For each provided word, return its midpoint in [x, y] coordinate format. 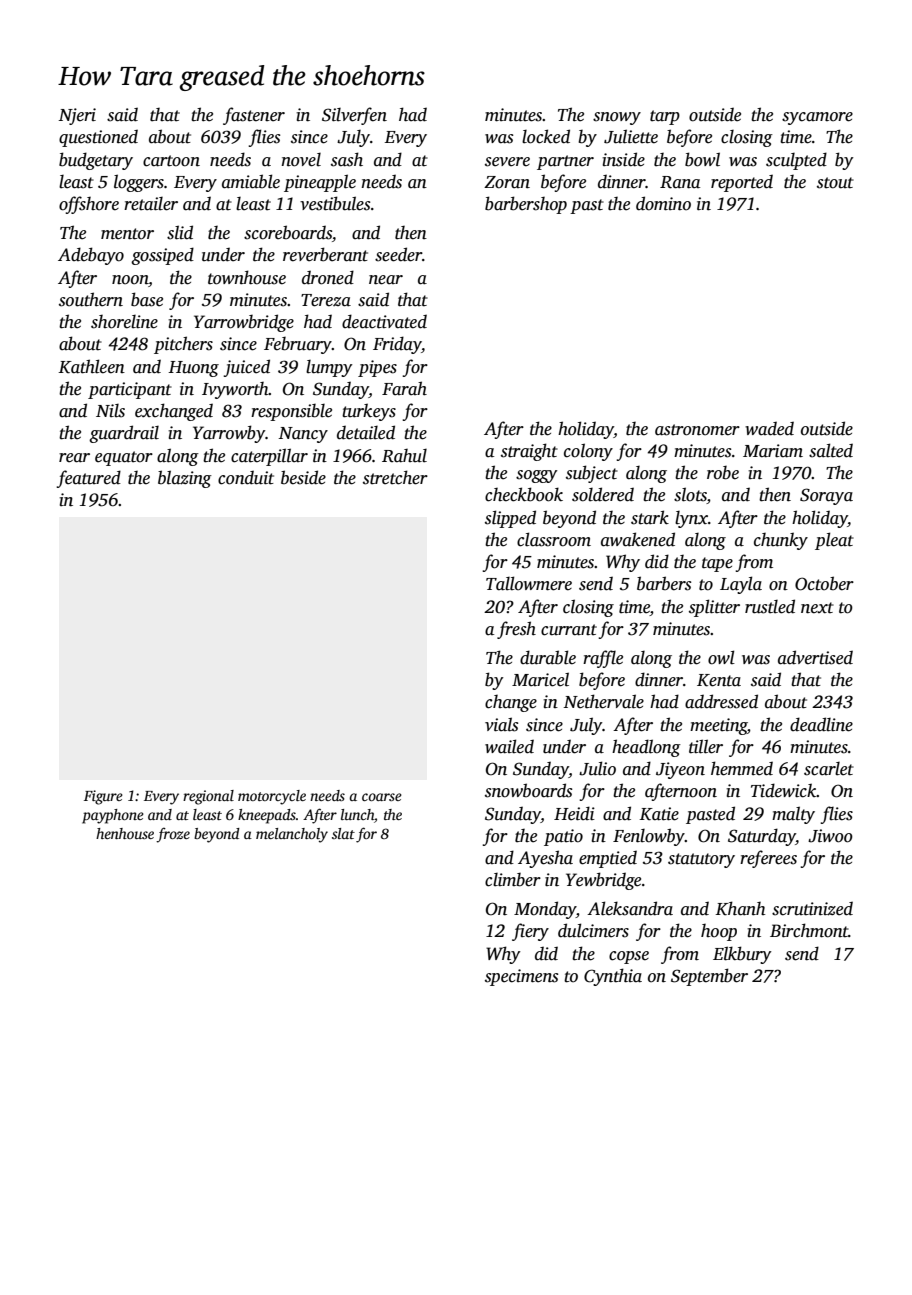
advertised [815, 657]
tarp [665, 117]
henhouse [125, 833]
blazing [185, 479]
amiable [251, 181]
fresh [516, 630]
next [817, 608]
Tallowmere [529, 583]
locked [546, 136]
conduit [246, 477]
